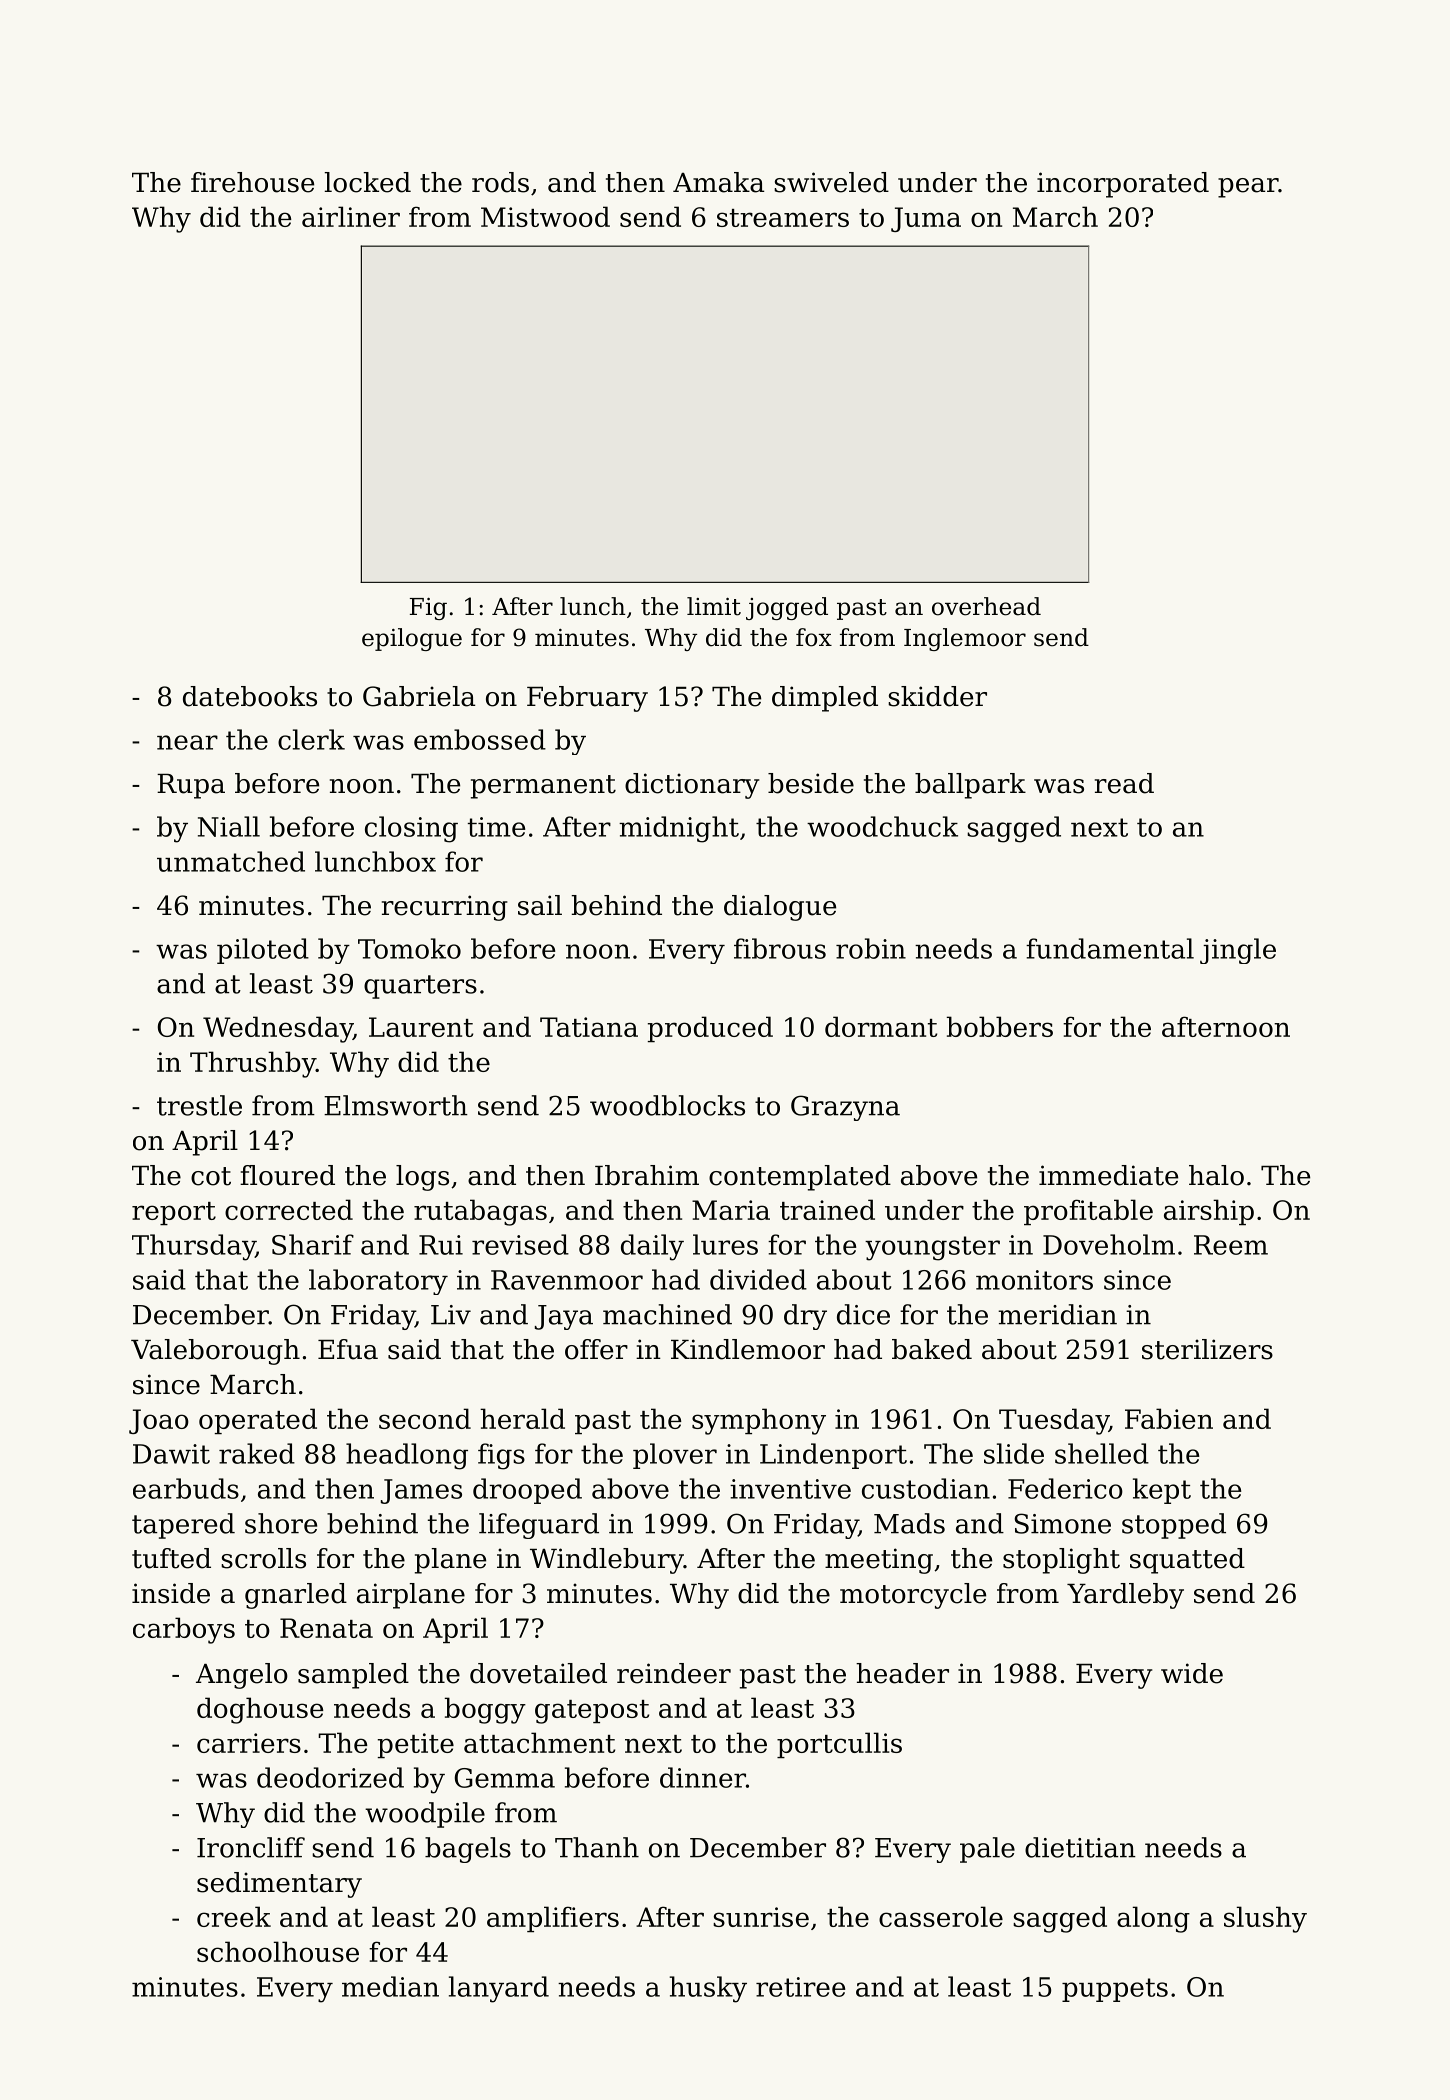  I want to click on swiveled, so click(831, 182).
